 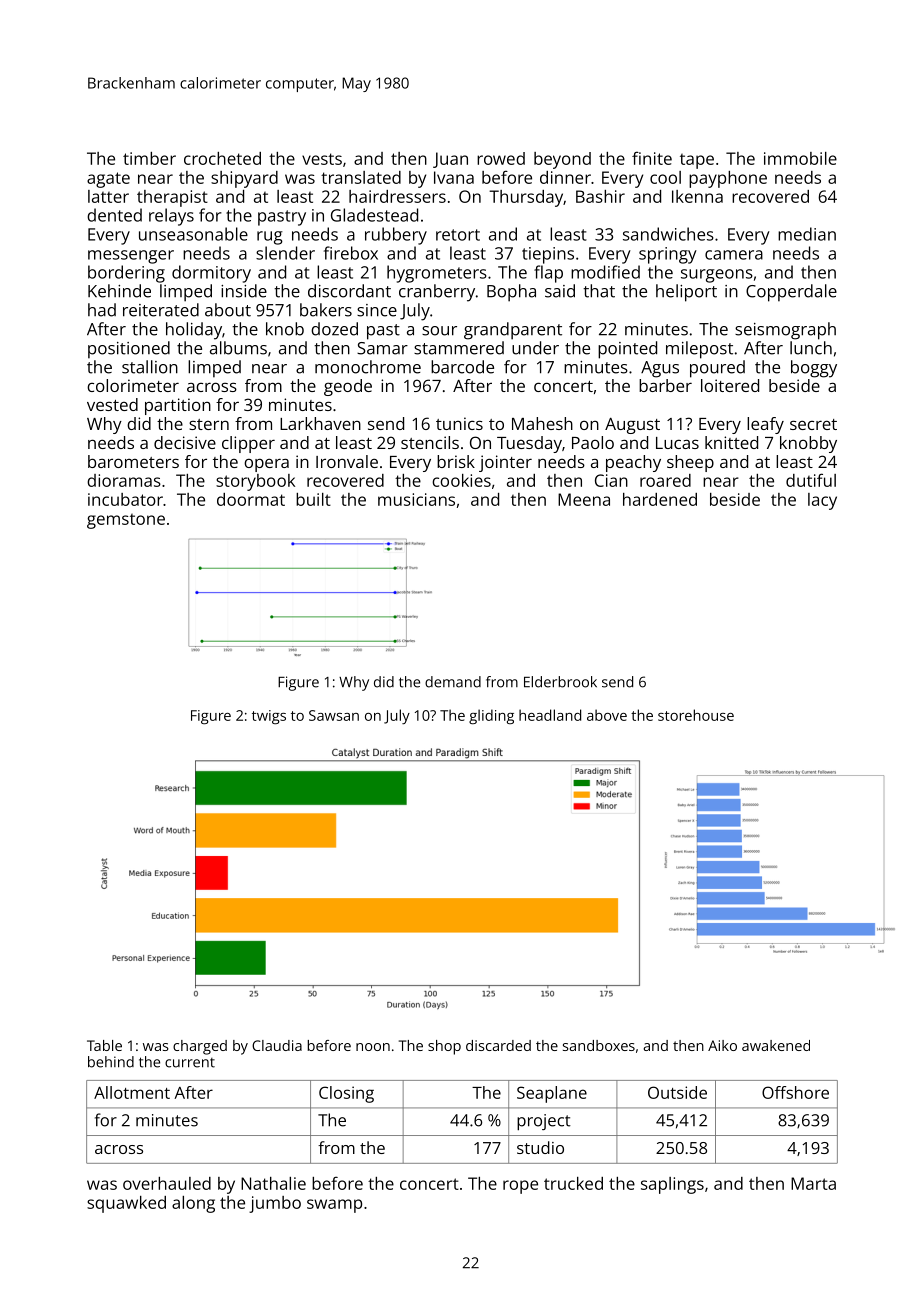 What do you see at coordinates (269, 717) in the document?
I see `twigs` at bounding box center [269, 717].
